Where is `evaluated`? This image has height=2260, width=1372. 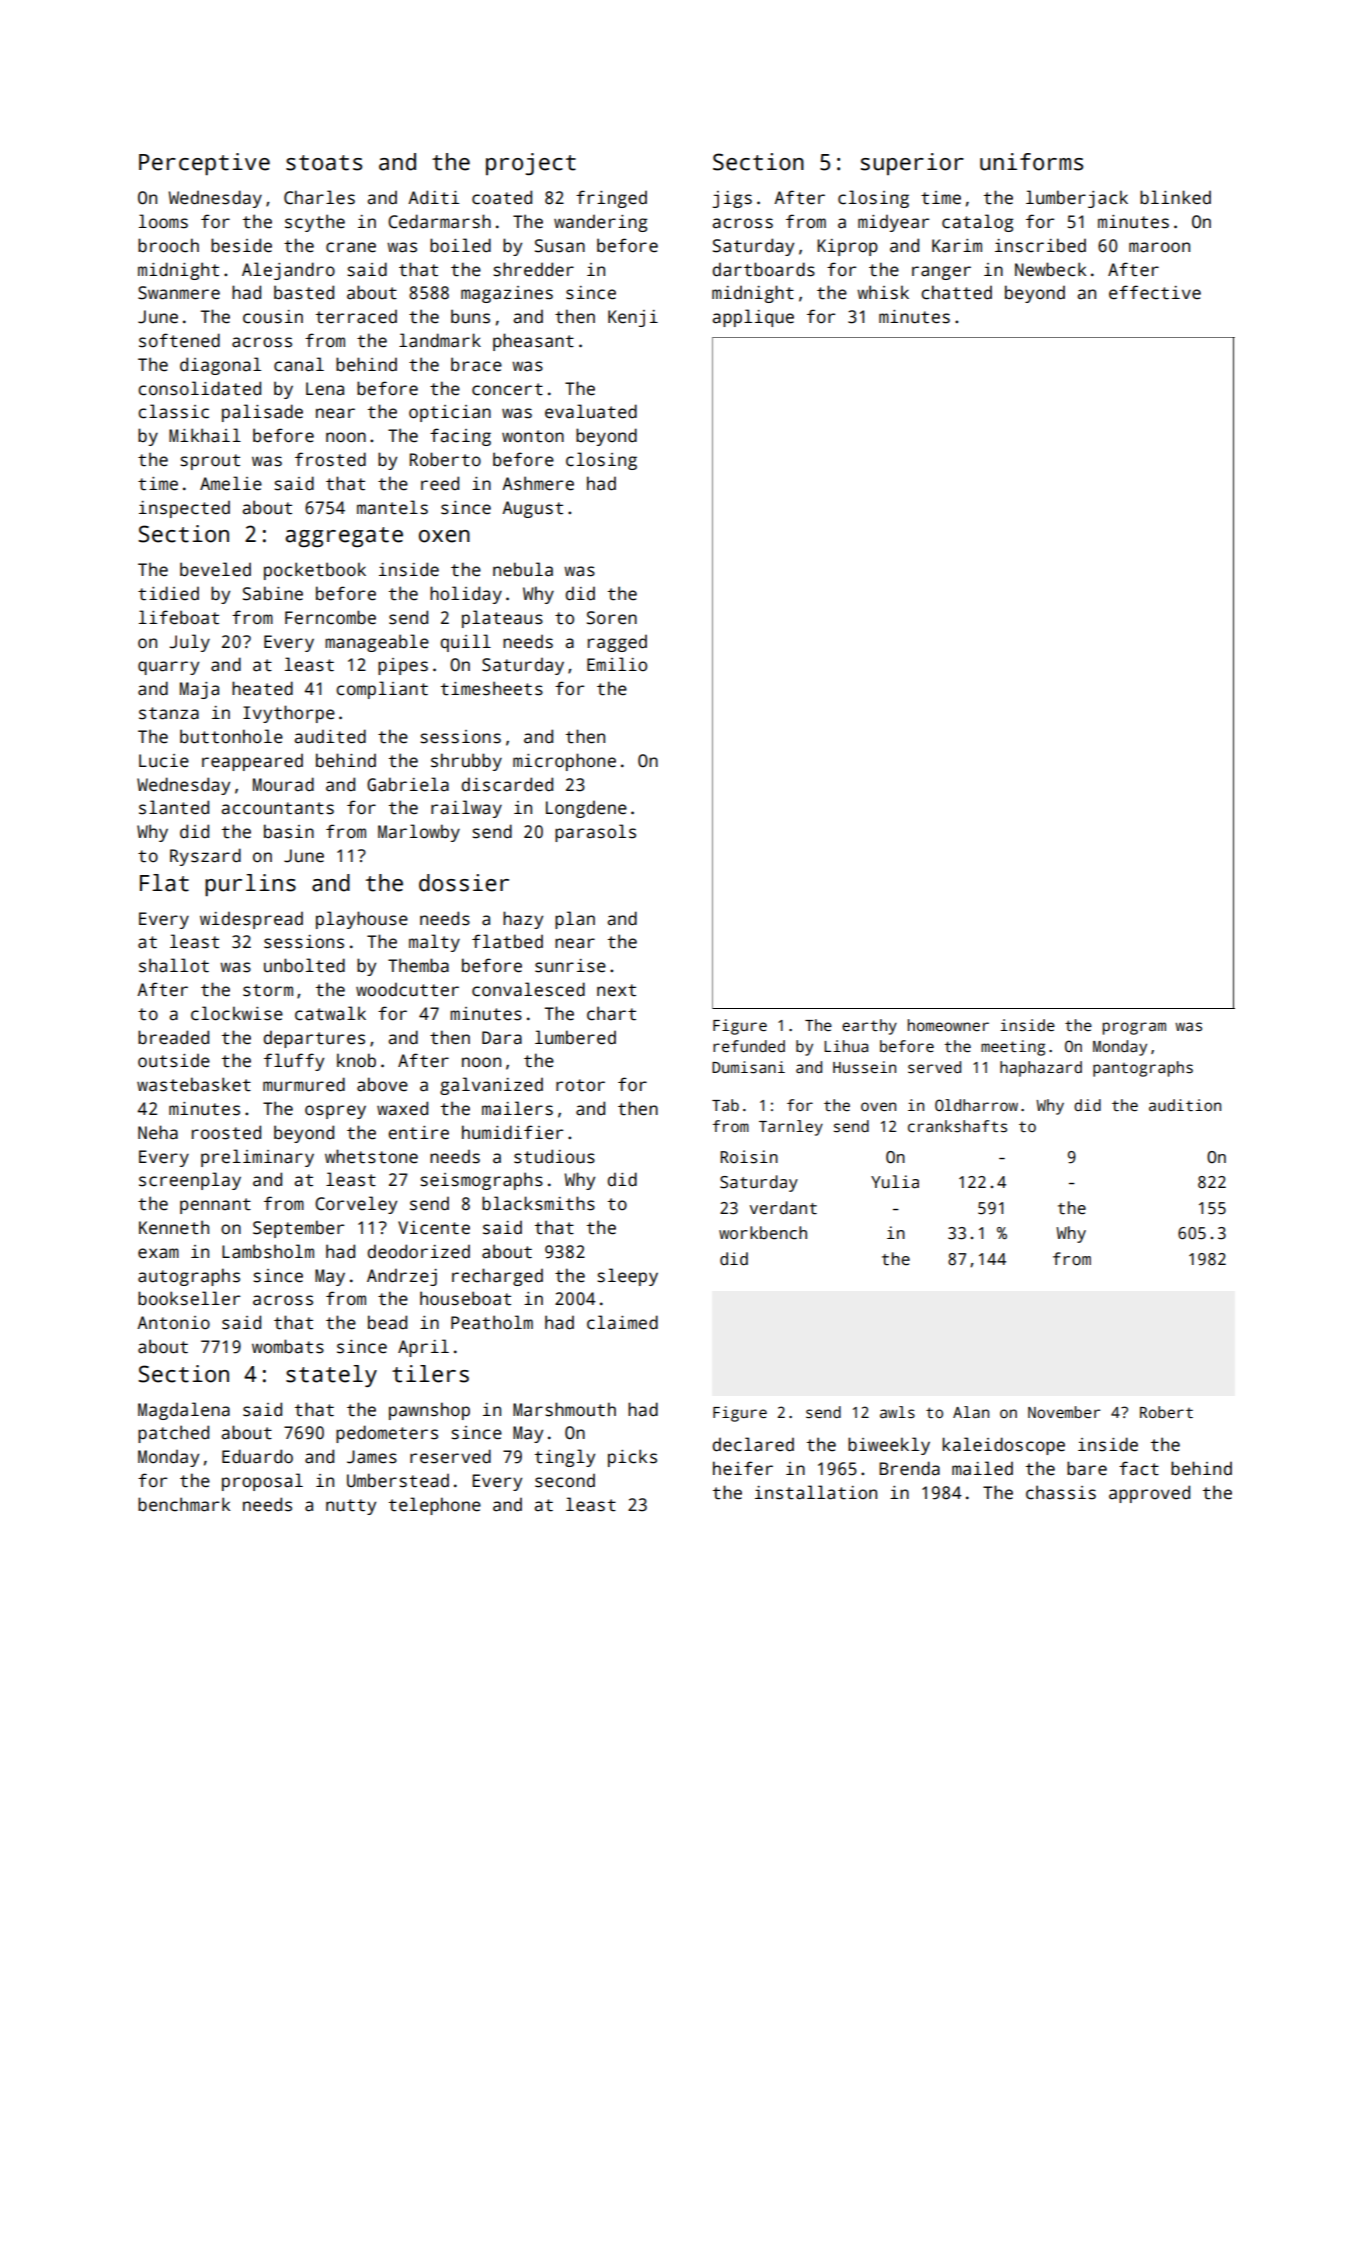 evaluated is located at coordinates (591, 411).
